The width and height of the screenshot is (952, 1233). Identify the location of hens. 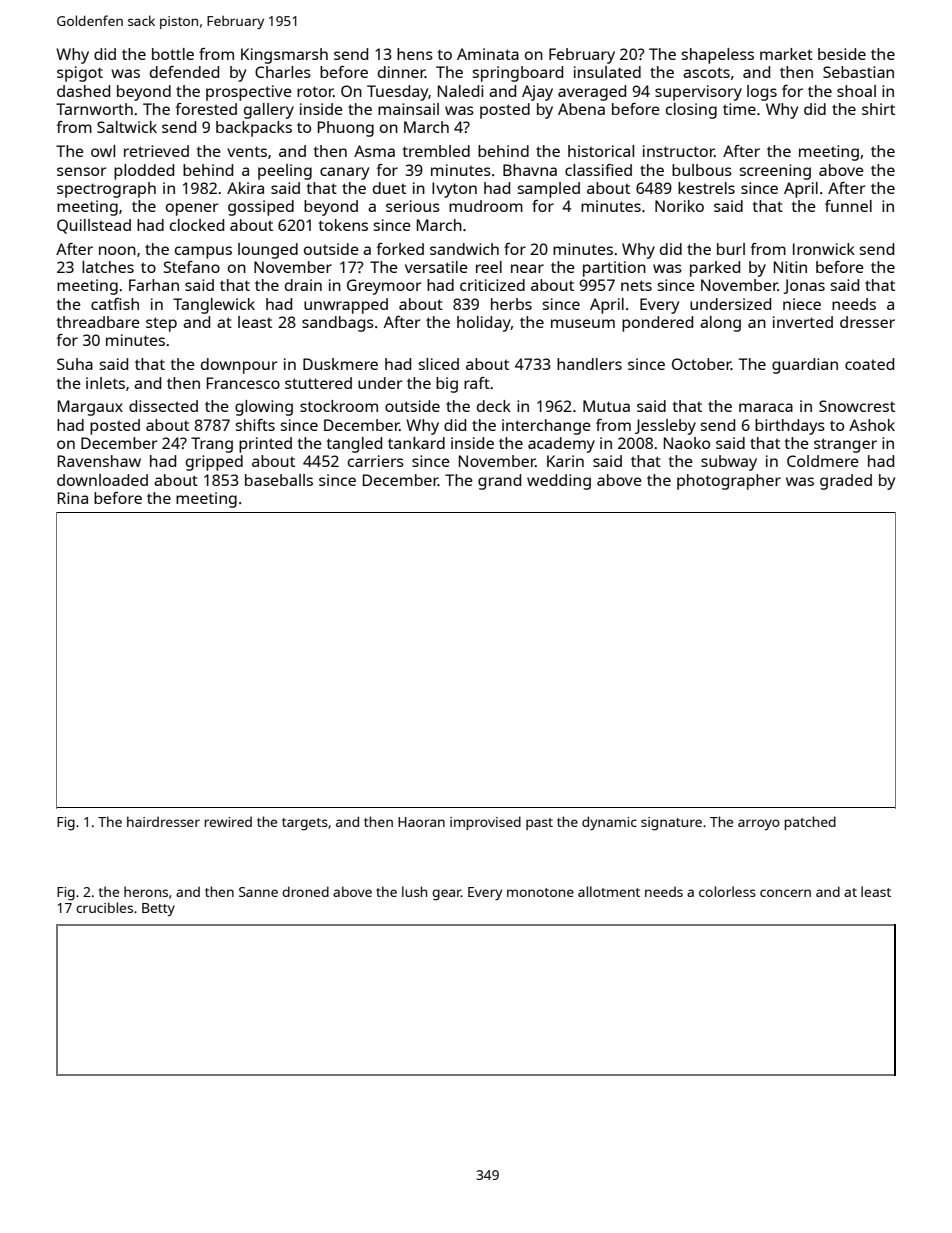
(415, 54).
